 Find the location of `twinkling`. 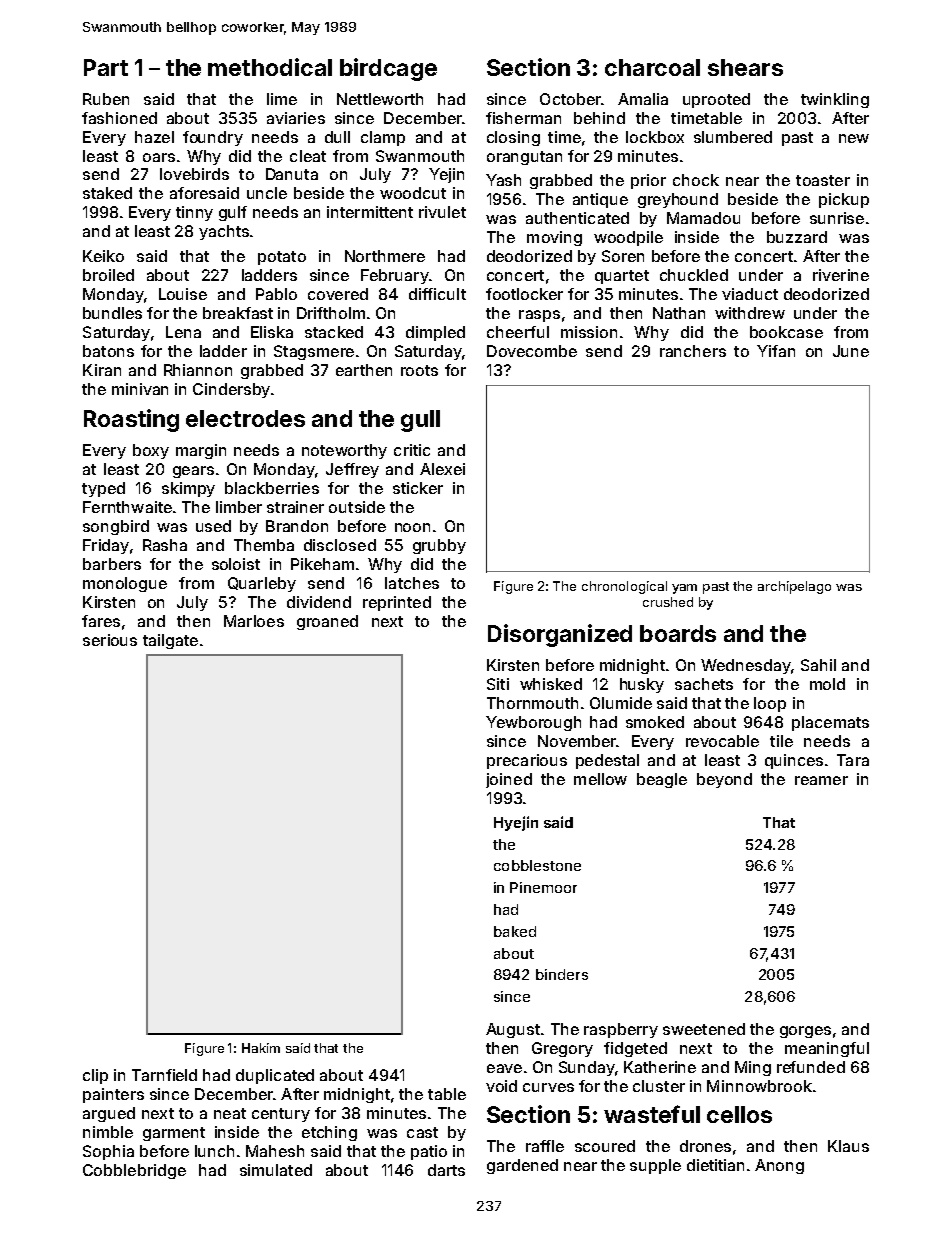

twinkling is located at coordinates (835, 100).
